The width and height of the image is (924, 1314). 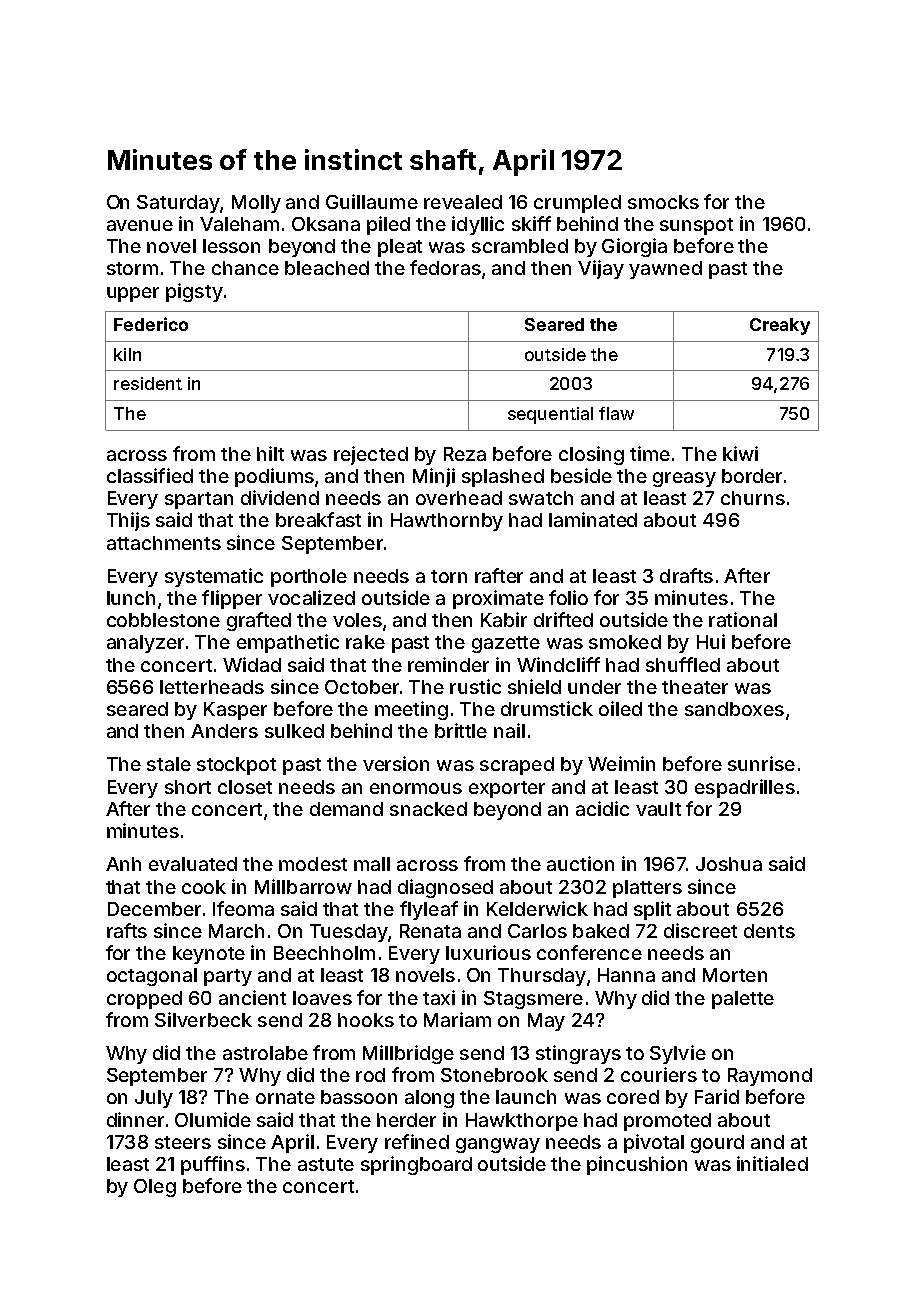 I want to click on resident, so click(x=148, y=383).
